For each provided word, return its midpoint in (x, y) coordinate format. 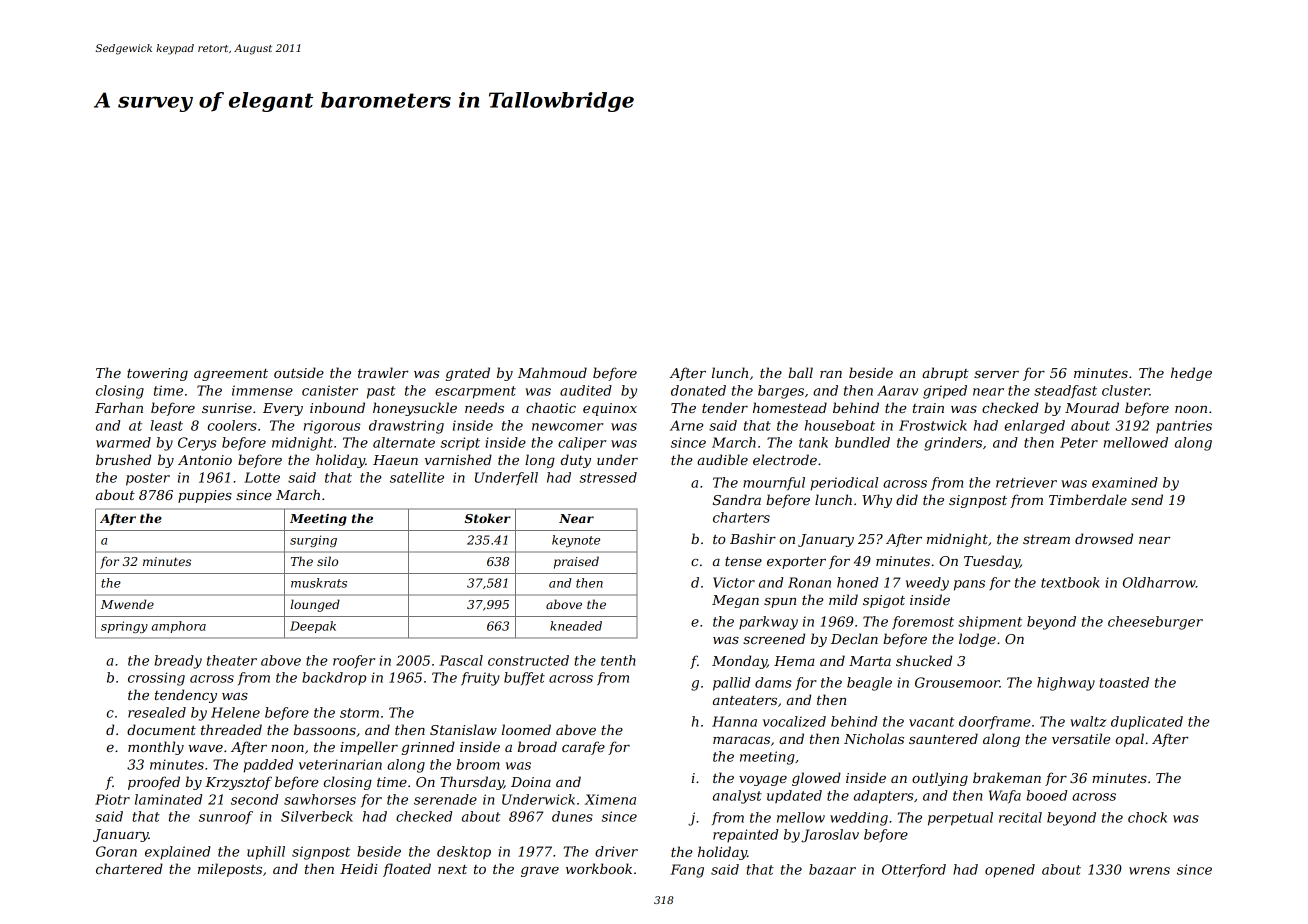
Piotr (112, 799)
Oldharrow (1159, 582)
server (996, 374)
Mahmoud (552, 372)
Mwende (127, 604)
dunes (572, 816)
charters (741, 517)
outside (299, 372)
